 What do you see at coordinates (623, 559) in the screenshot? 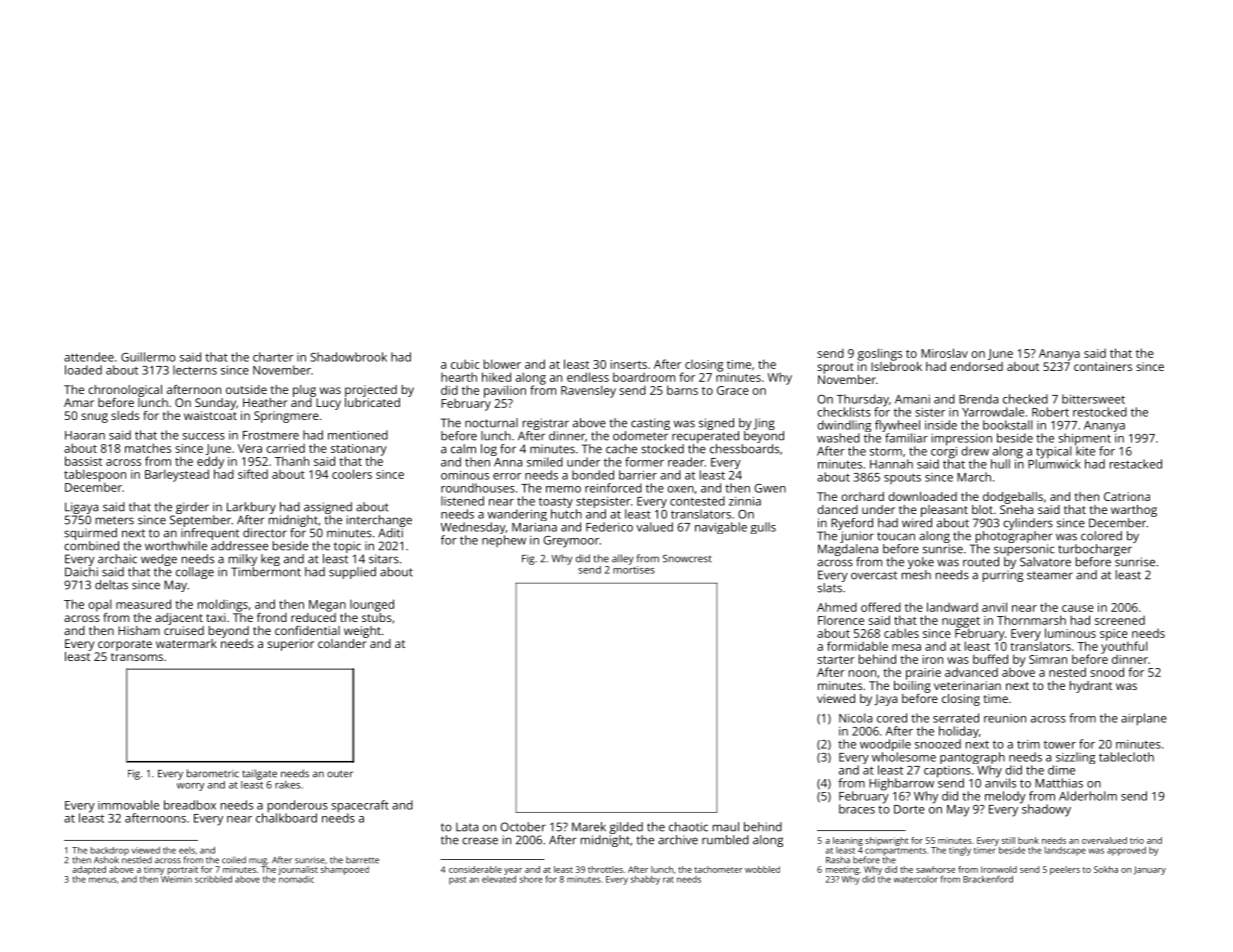
I see `alley` at bounding box center [623, 559].
